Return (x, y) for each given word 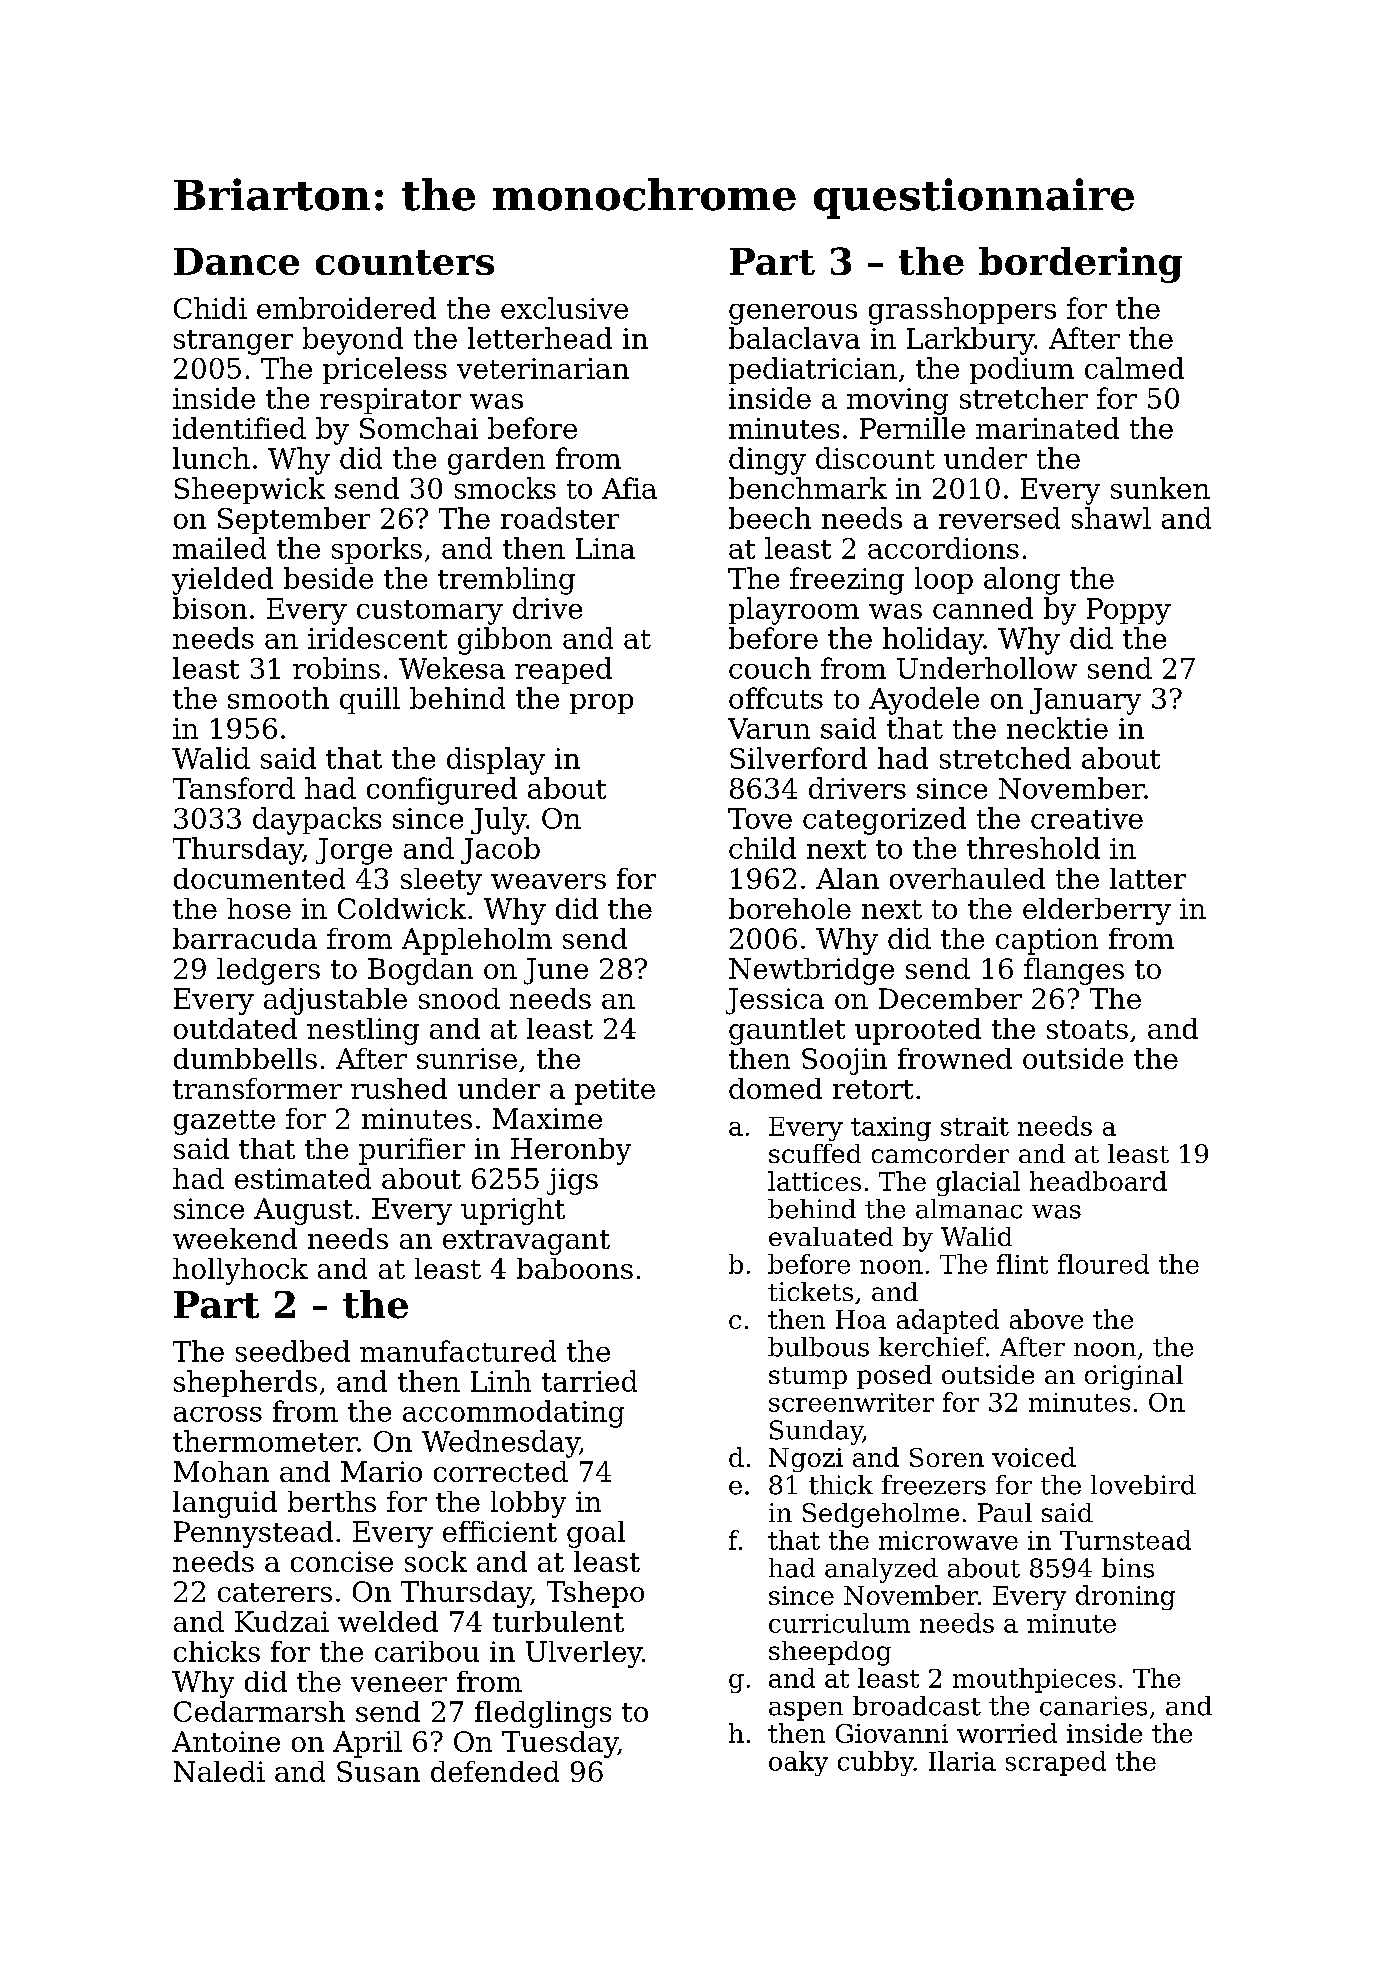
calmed (1134, 368)
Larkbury (970, 341)
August (303, 1211)
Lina (605, 548)
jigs (572, 1181)
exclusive (564, 308)
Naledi (219, 1771)
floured (1103, 1264)
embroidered (346, 308)
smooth (278, 698)
